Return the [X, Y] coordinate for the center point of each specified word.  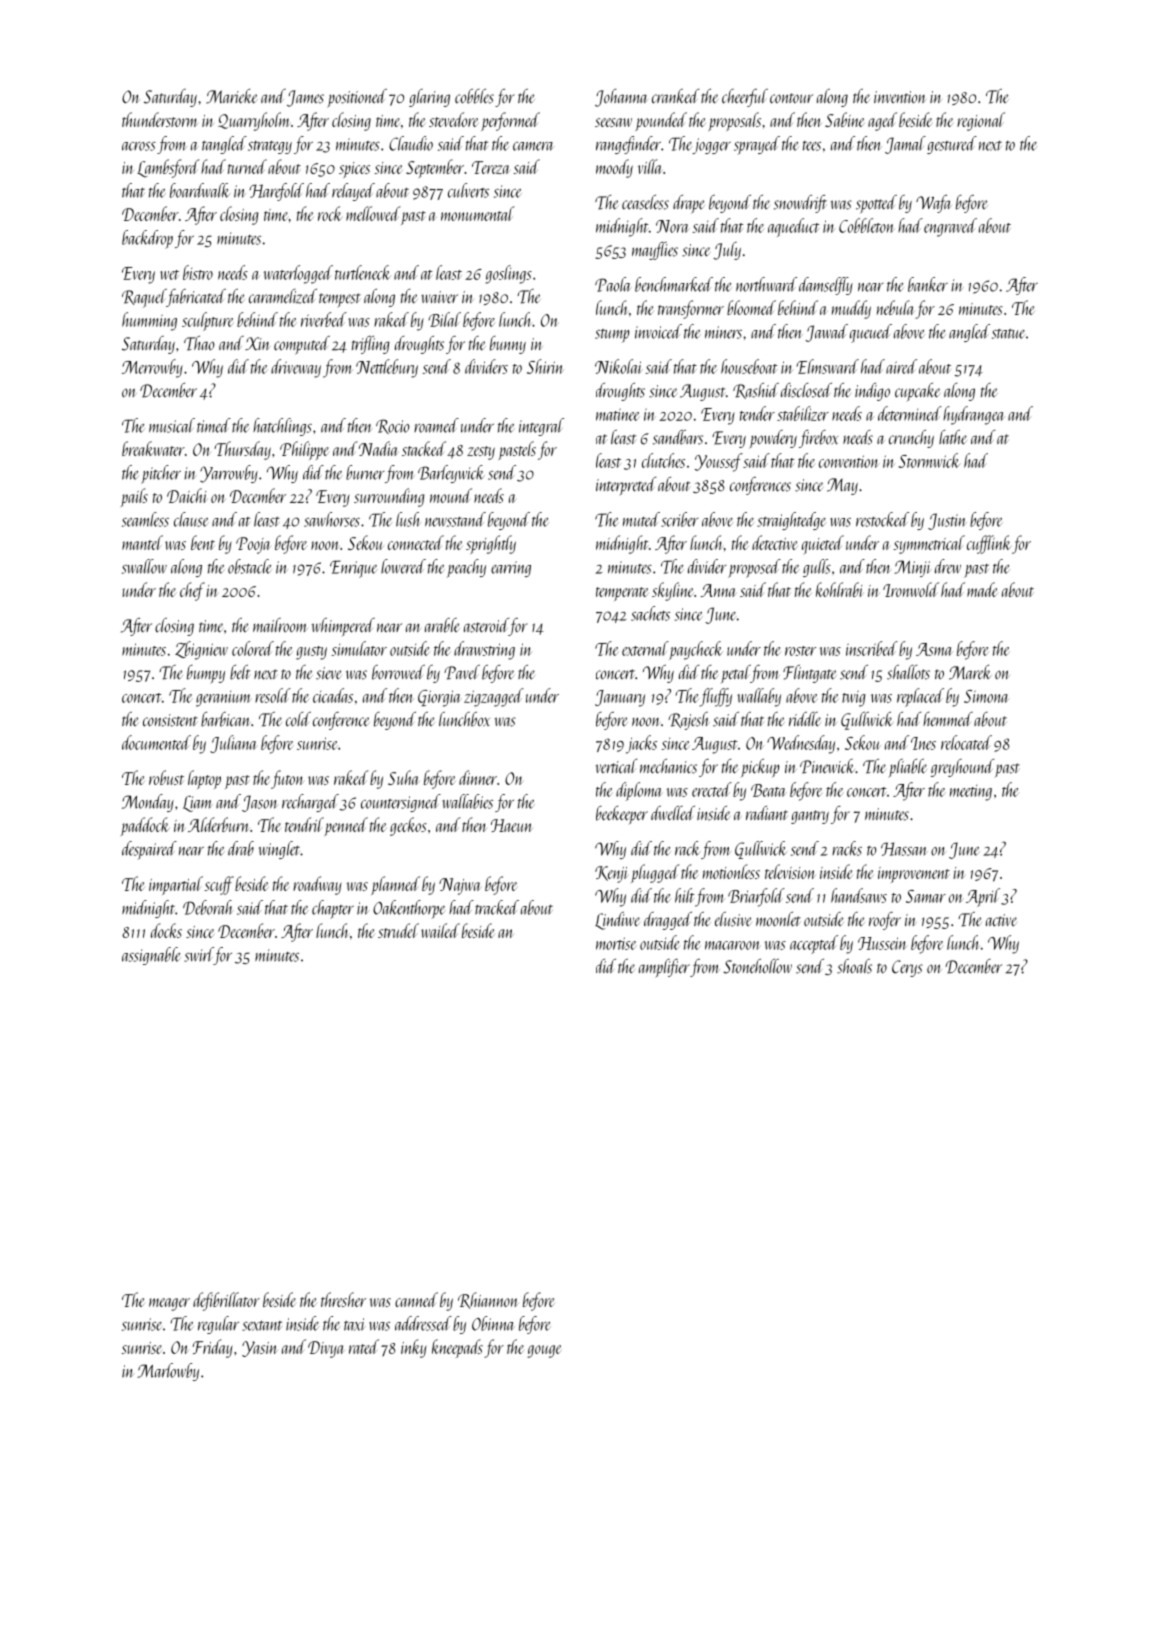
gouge [544, 1351]
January [620, 698]
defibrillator [226, 1301]
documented [156, 742]
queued [871, 333]
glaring [429, 98]
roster [800, 651]
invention [900, 97]
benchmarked [674, 284]
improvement [914, 875]
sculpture [207, 321]
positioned [357, 98]
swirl [199, 954]
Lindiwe [617, 921]
